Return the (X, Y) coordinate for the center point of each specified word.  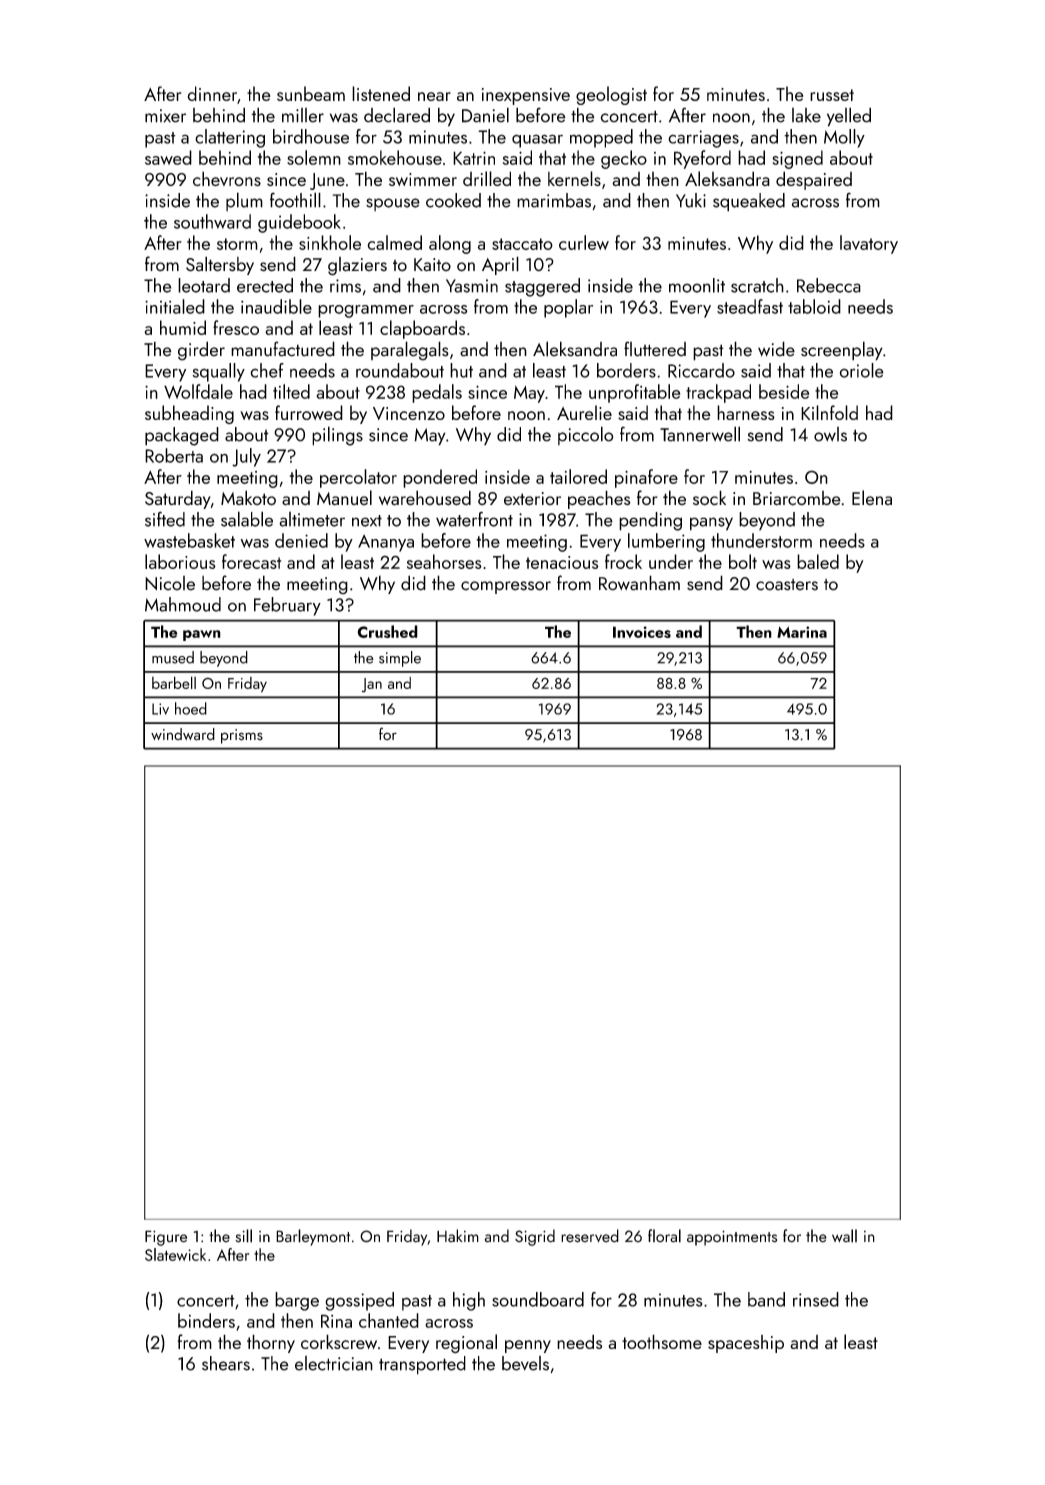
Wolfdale (198, 391)
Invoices (642, 632)
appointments (732, 1238)
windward (183, 734)
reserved (590, 1236)
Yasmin (472, 286)
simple (400, 659)
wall (844, 1236)
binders (206, 1320)
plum (244, 201)
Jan (372, 685)
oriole (862, 370)
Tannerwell (700, 434)
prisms (242, 736)
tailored (578, 476)
